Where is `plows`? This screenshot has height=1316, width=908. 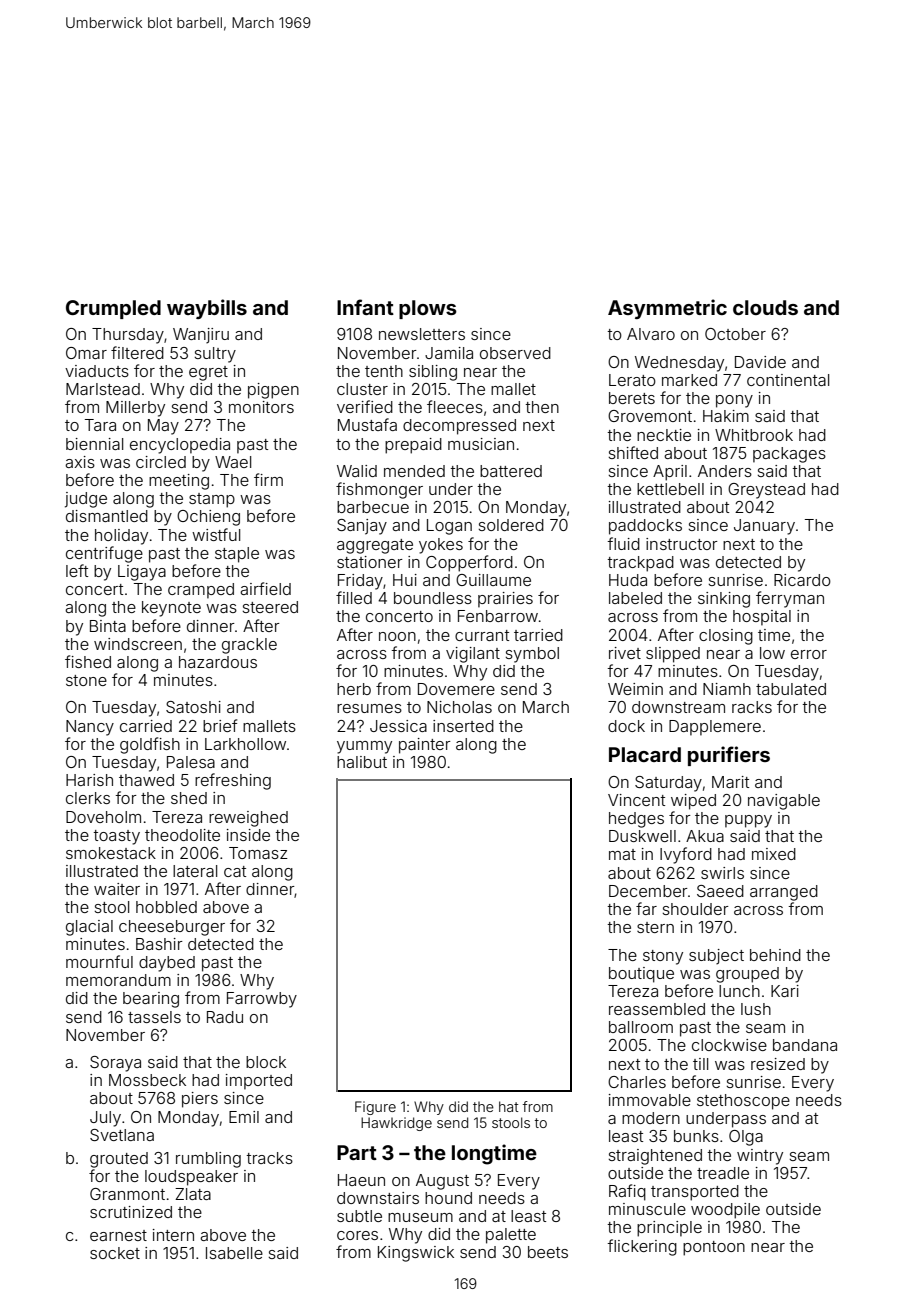
plows is located at coordinates (428, 309).
